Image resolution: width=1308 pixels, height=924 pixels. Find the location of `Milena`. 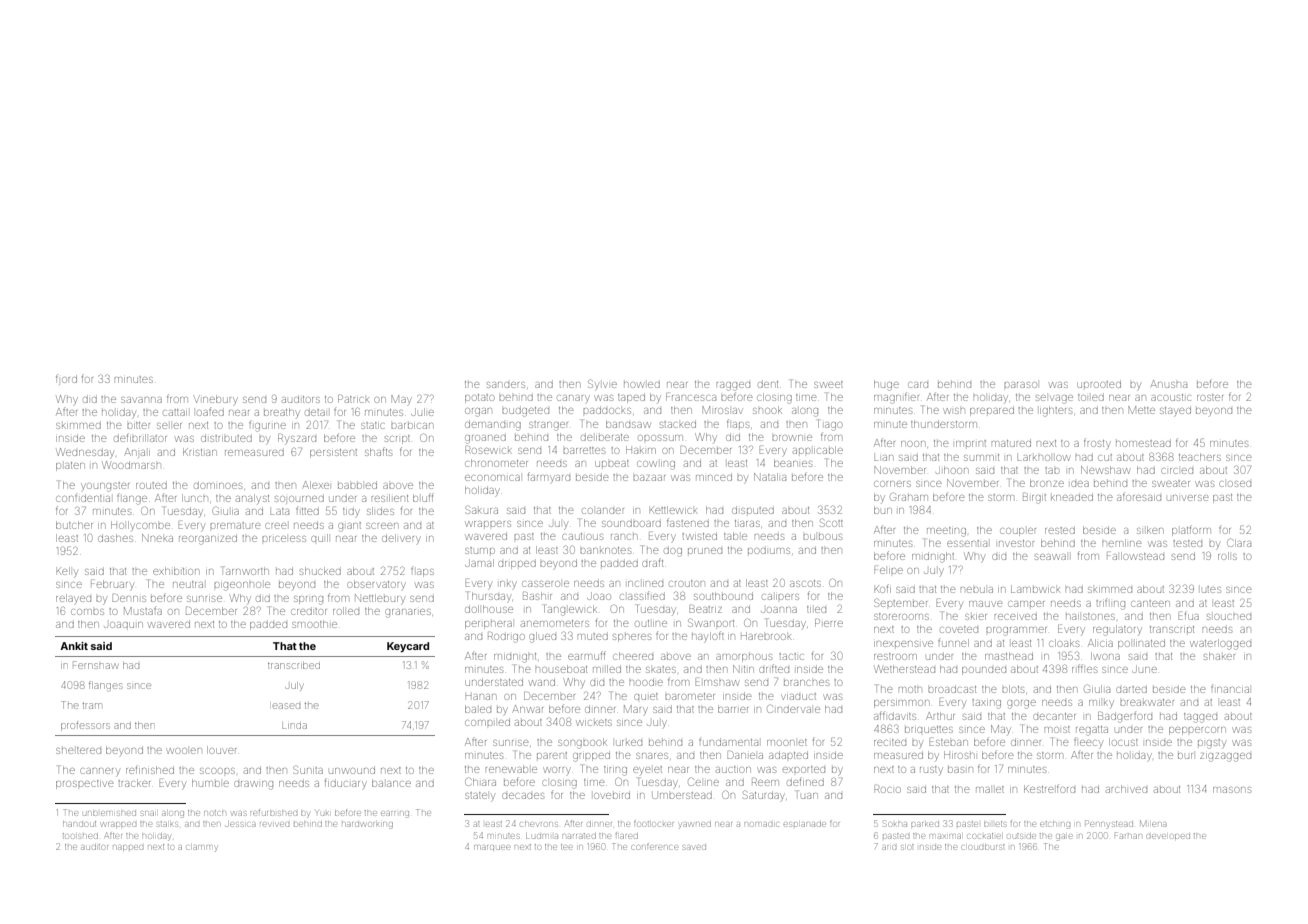

Milena is located at coordinates (1153, 823).
